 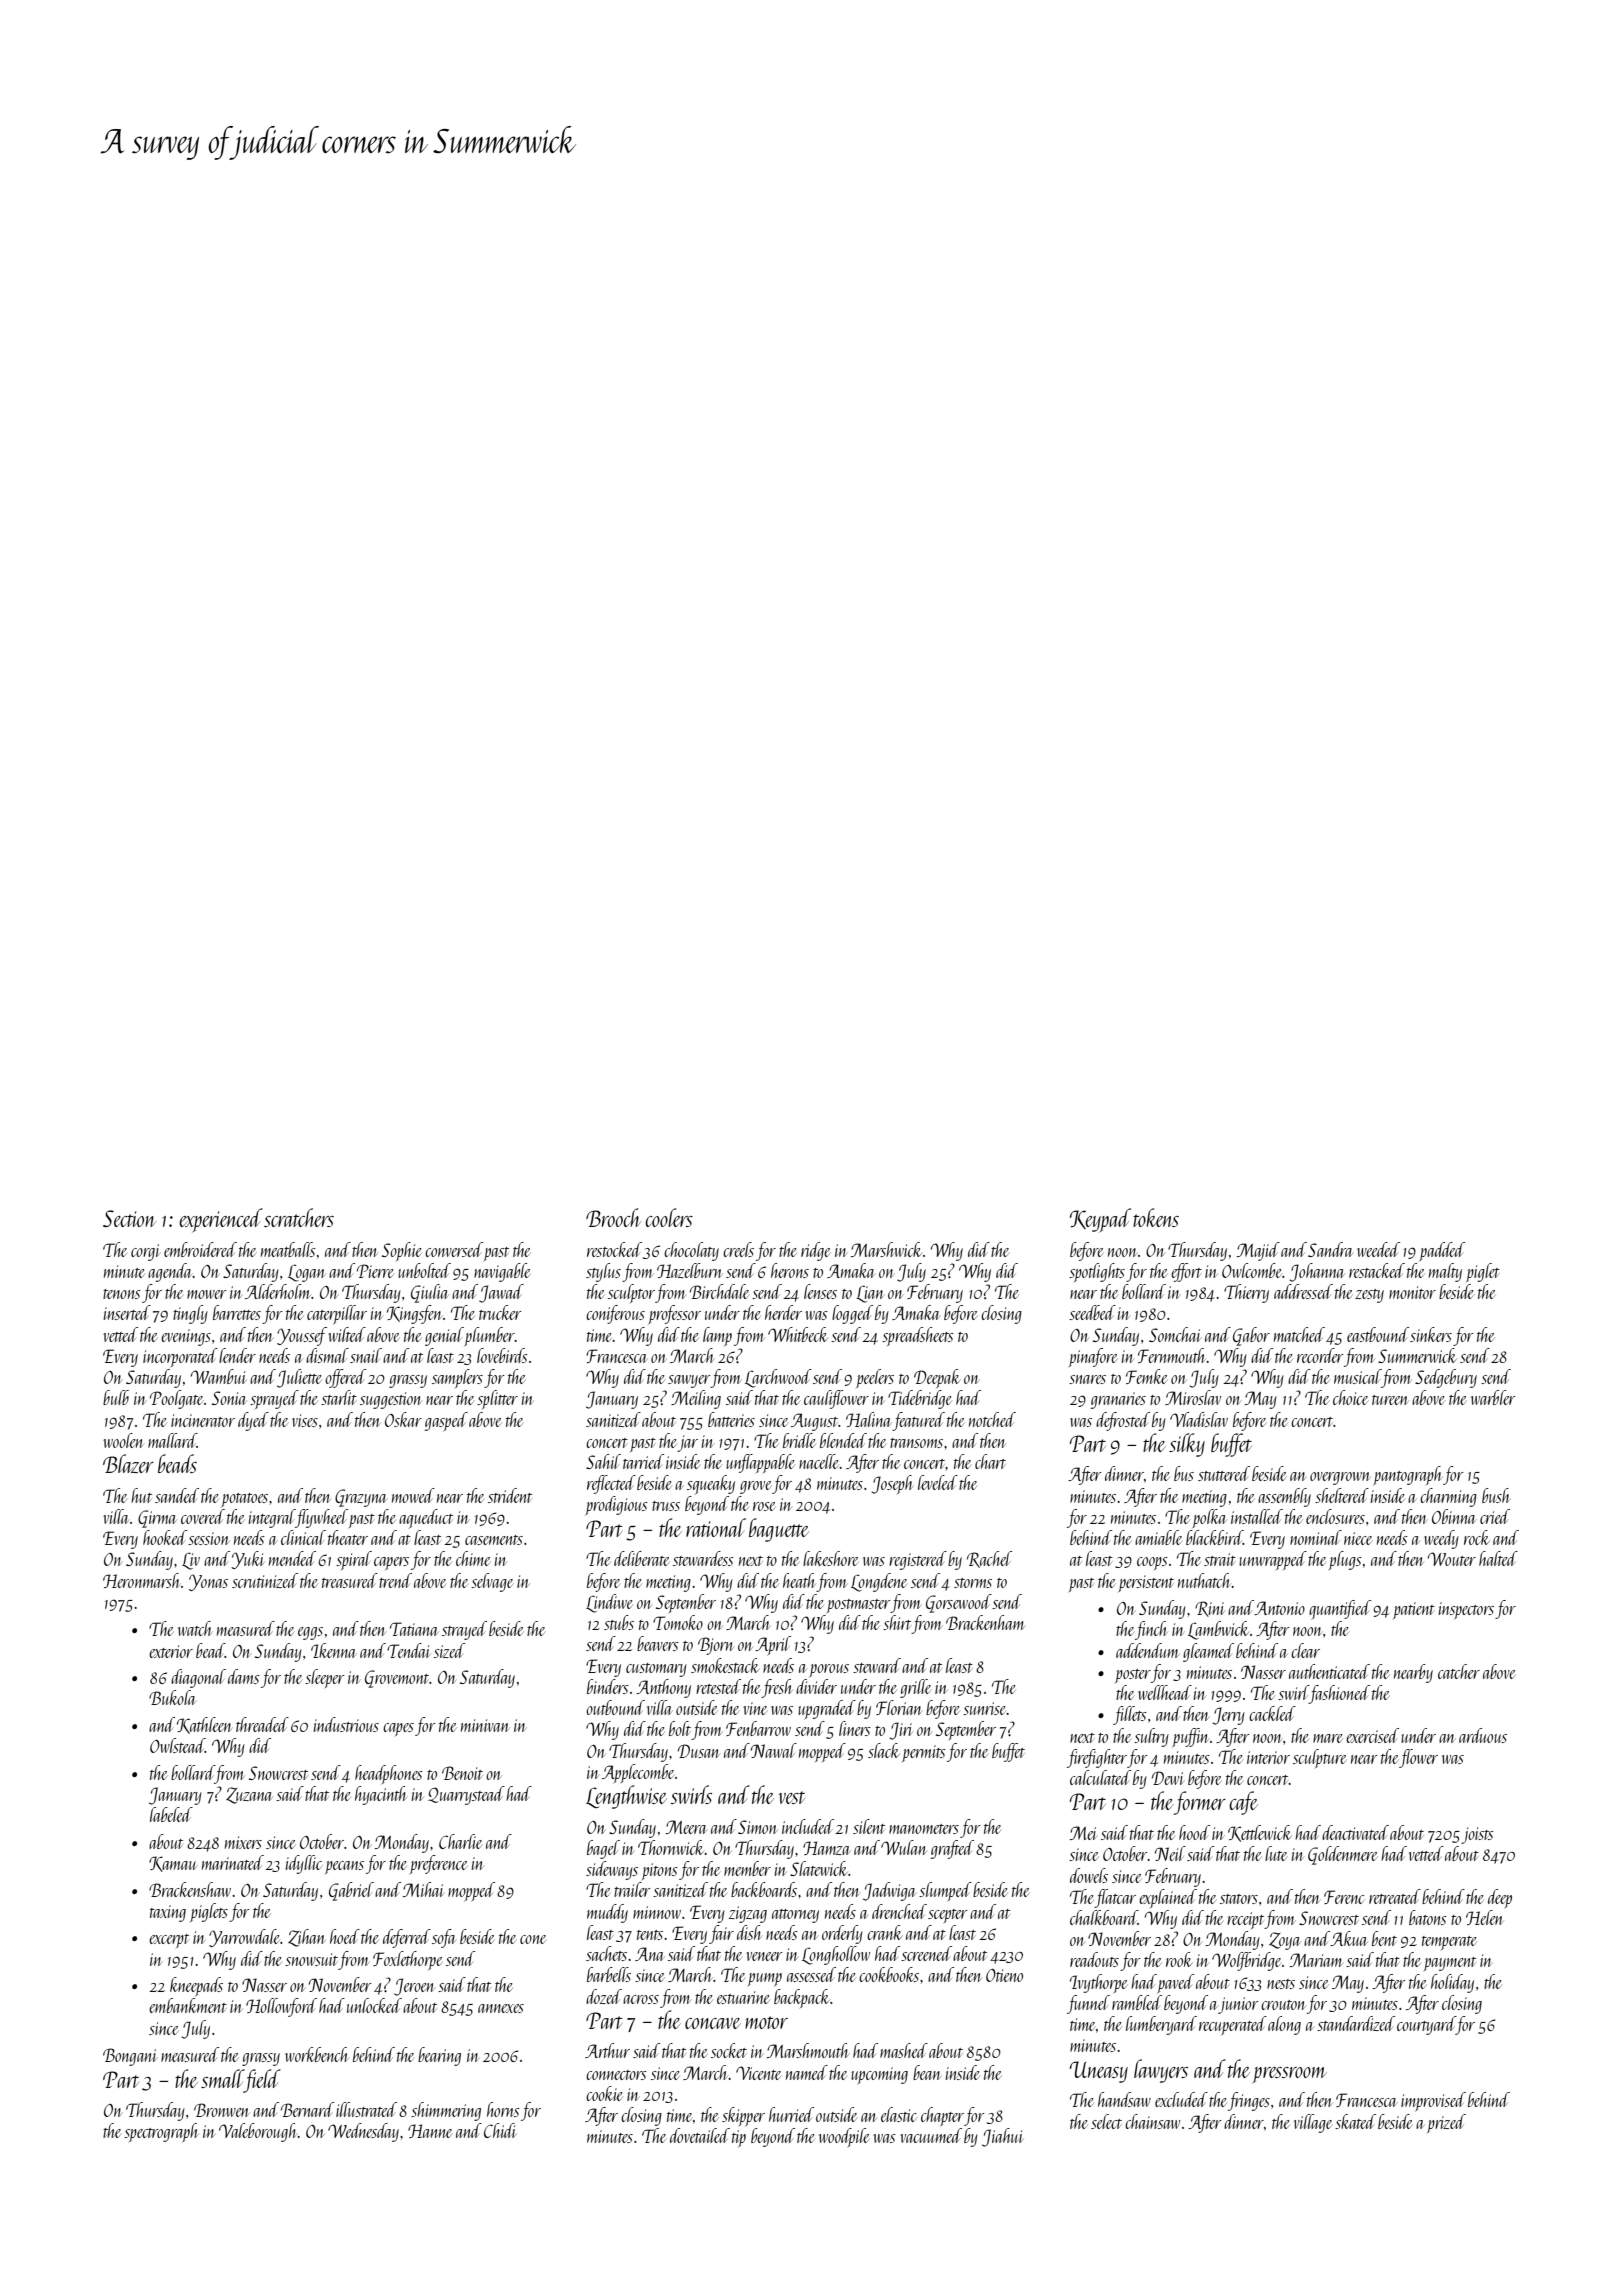 I want to click on experienced, so click(x=221, y=1220).
